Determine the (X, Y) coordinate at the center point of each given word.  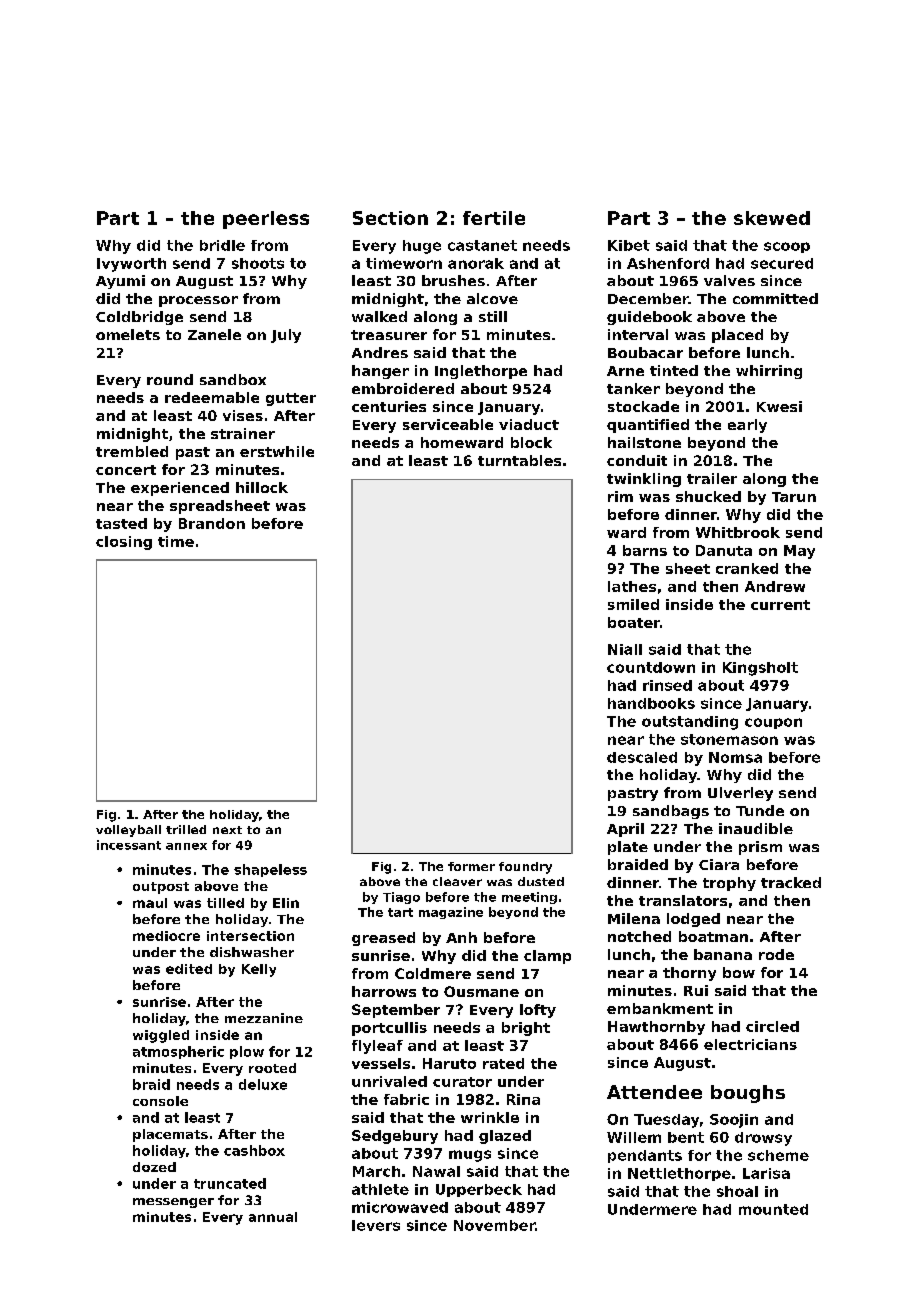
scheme (778, 1155)
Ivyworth (131, 265)
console (160, 1101)
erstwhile (277, 451)
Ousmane (481, 991)
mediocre (166, 936)
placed (737, 336)
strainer (243, 433)
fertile (494, 218)
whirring (769, 372)
